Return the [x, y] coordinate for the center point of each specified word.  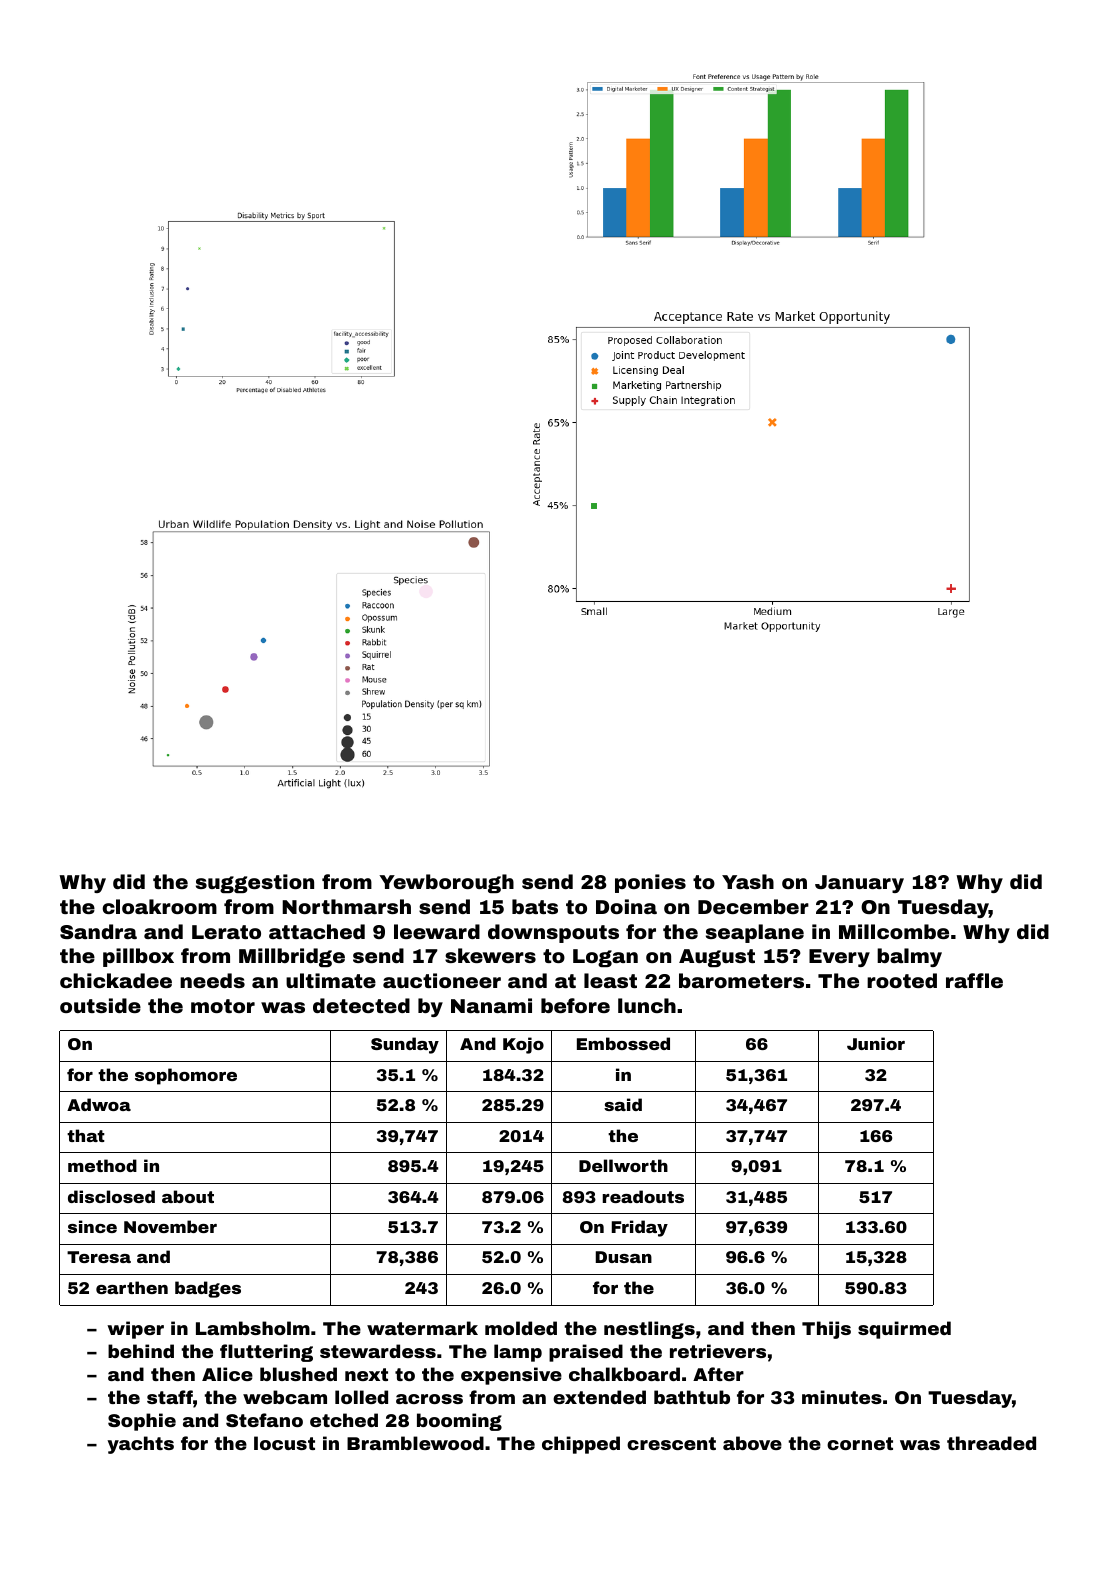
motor [223, 1006]
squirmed [904, 1330]
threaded [991, 1443]
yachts [140, 1445]
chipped [581, 1445]
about [188, 1196]
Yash [748, 881]
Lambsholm [253, 1328]
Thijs [826, 1330]
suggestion [255, 883]
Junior [876, 1043]
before [575, 1005]
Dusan [624, 1257]
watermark [422, 1328]
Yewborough [446, 883]
